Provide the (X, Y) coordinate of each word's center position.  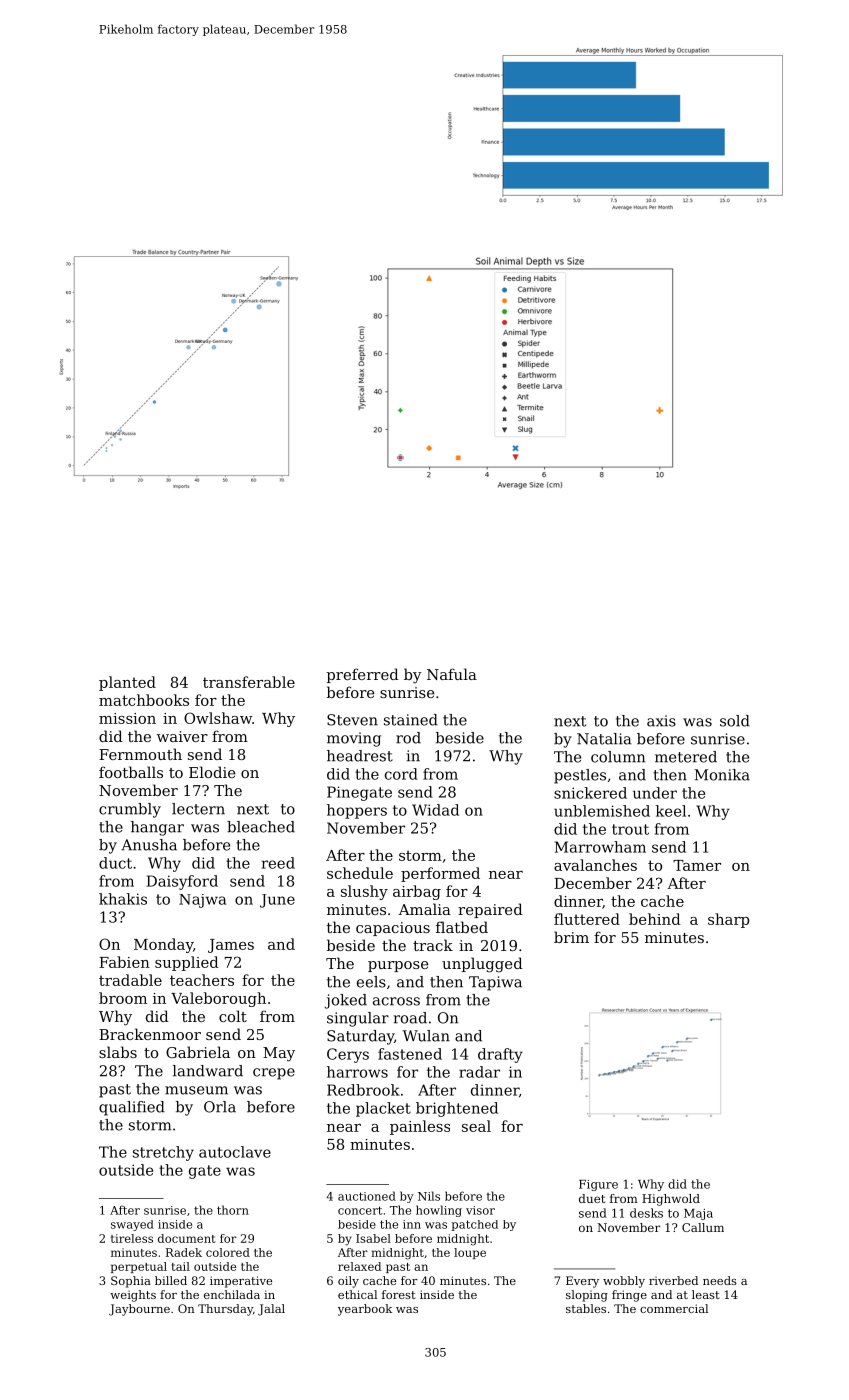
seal (476, 1126)
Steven (352, 720)
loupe (470, 1253)
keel (670, 811)
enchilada (232, 1294)
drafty (500, 1055)
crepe (274, 1074)
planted (127, 683)
